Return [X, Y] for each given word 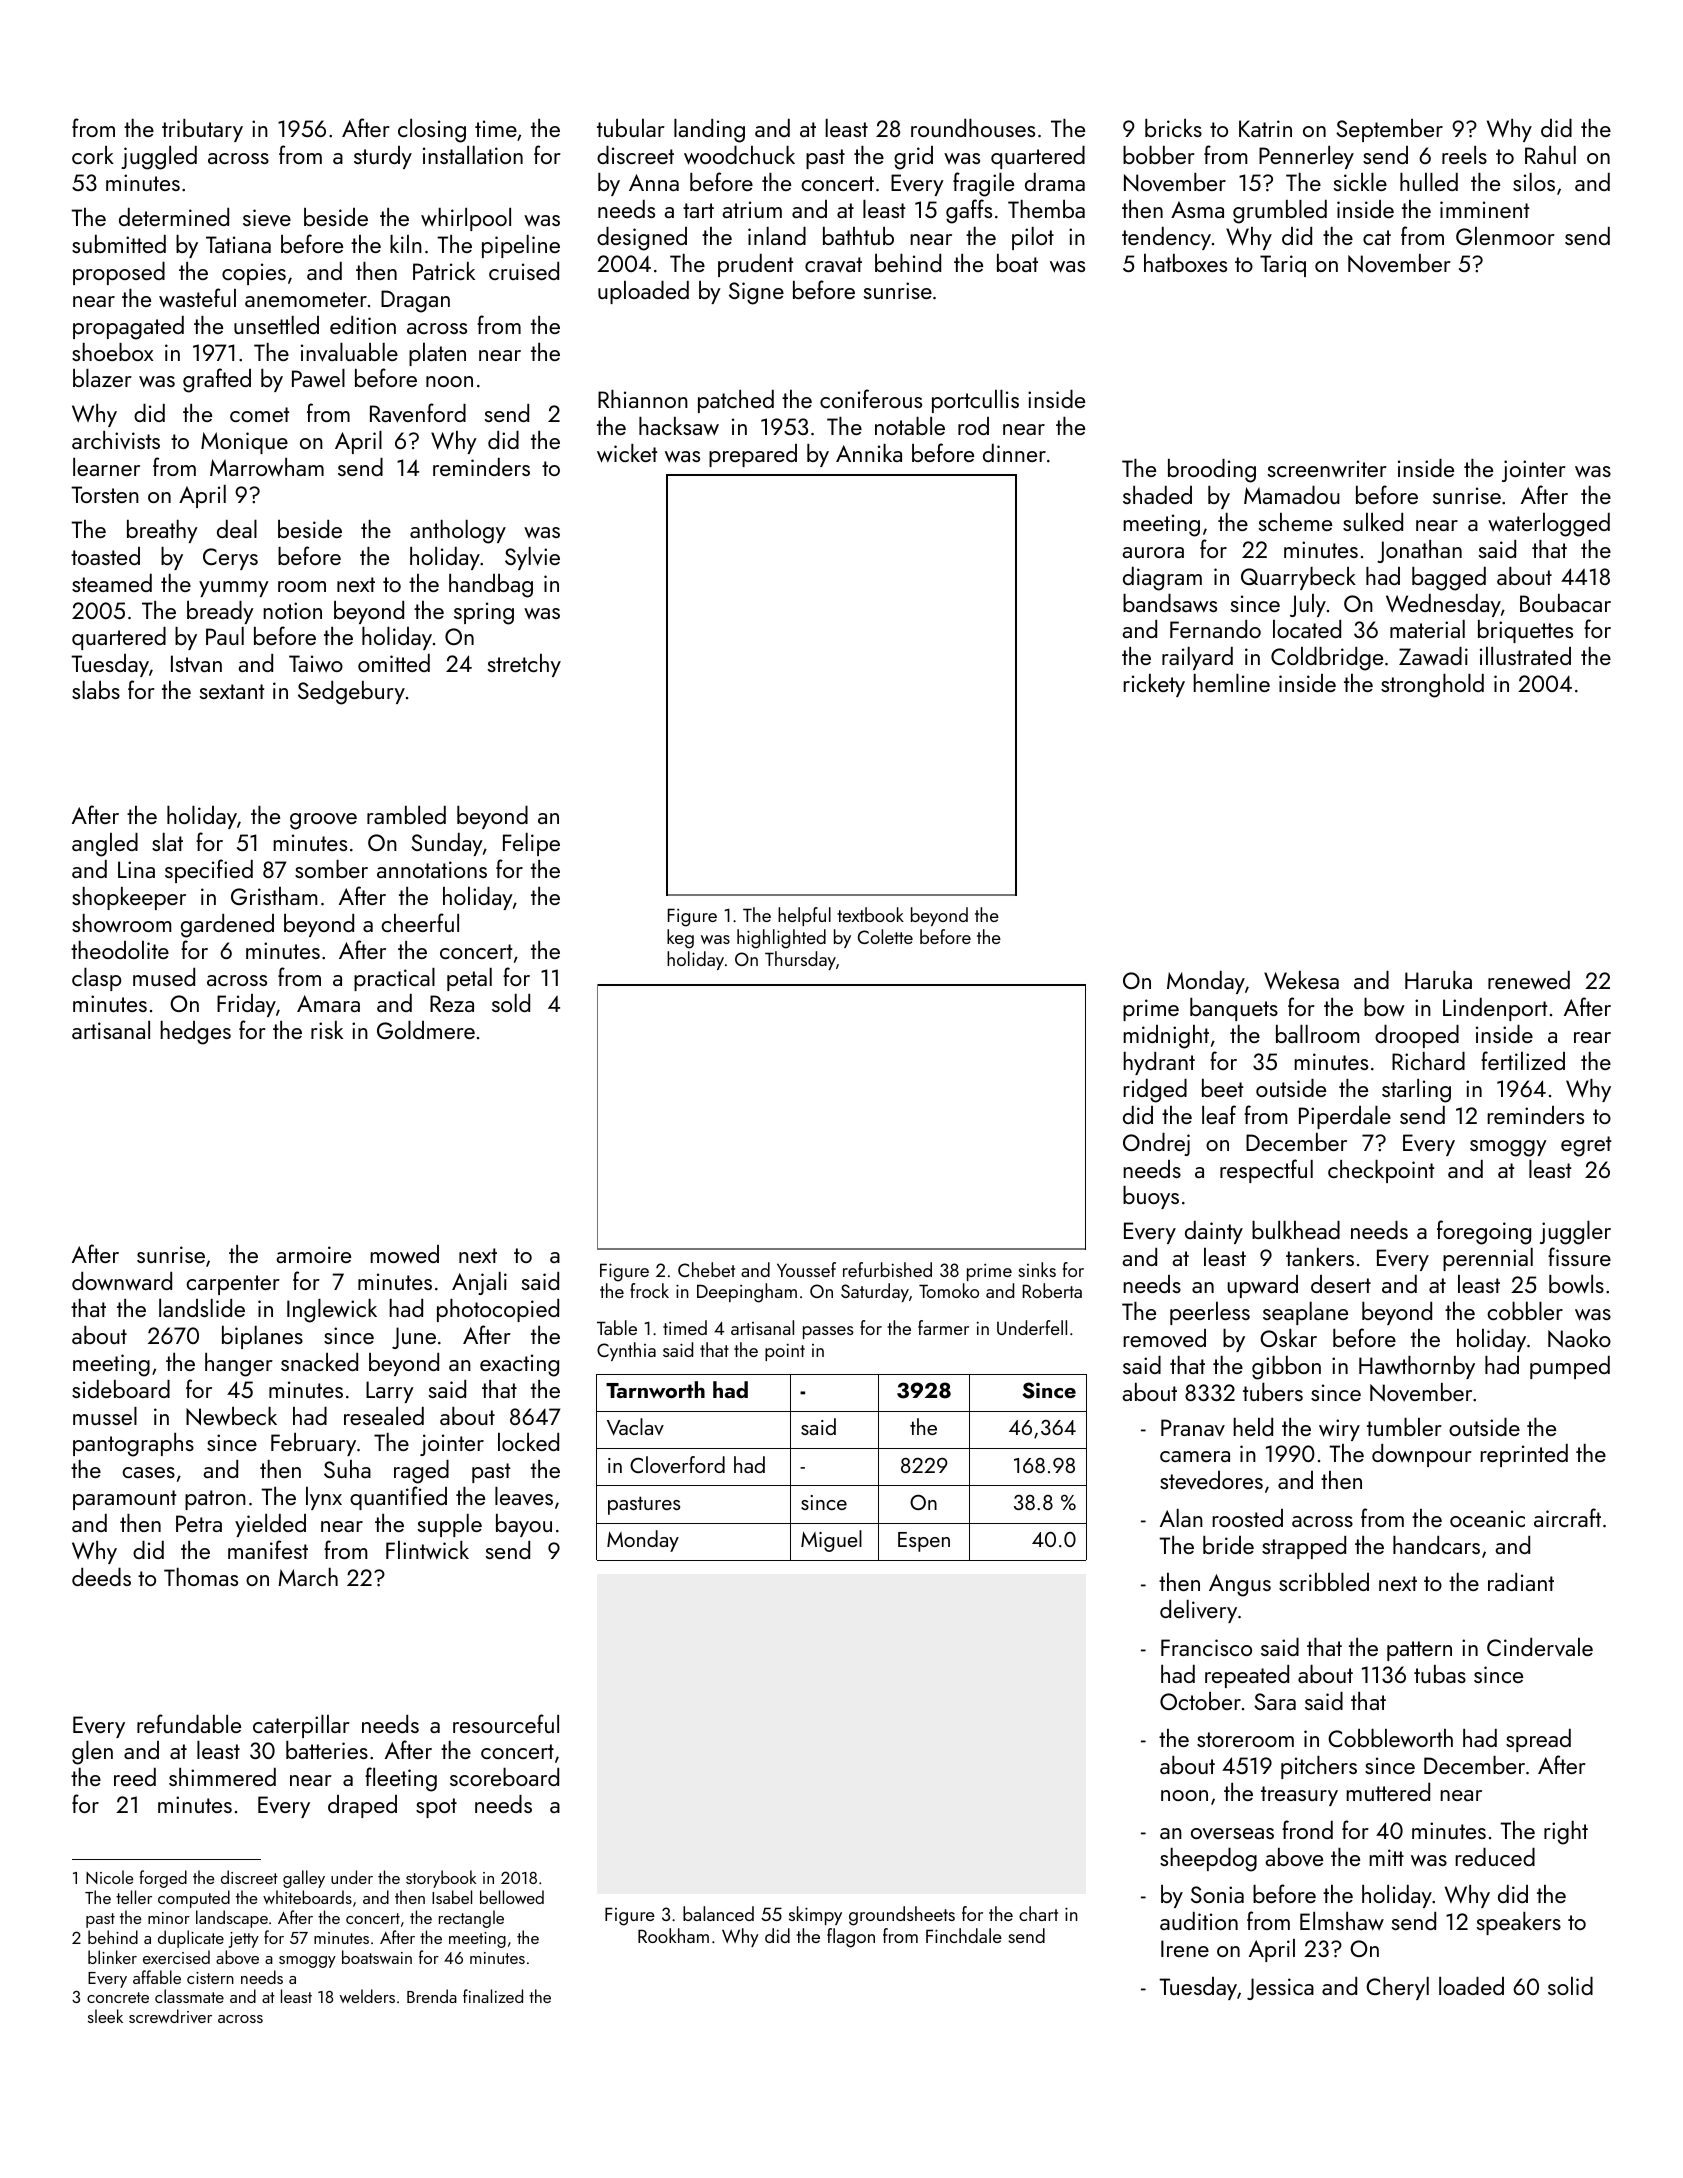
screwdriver [170, 2016]
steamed [112, 583]
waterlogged [1549, 525]
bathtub [858, 236]
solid [1570, 1986]
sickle [1360, 182]
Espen [924, 1542]
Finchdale [964, 1935]
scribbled [1324, 1582]
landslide [202, 1308]
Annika [869, 453]
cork [93, 155]
